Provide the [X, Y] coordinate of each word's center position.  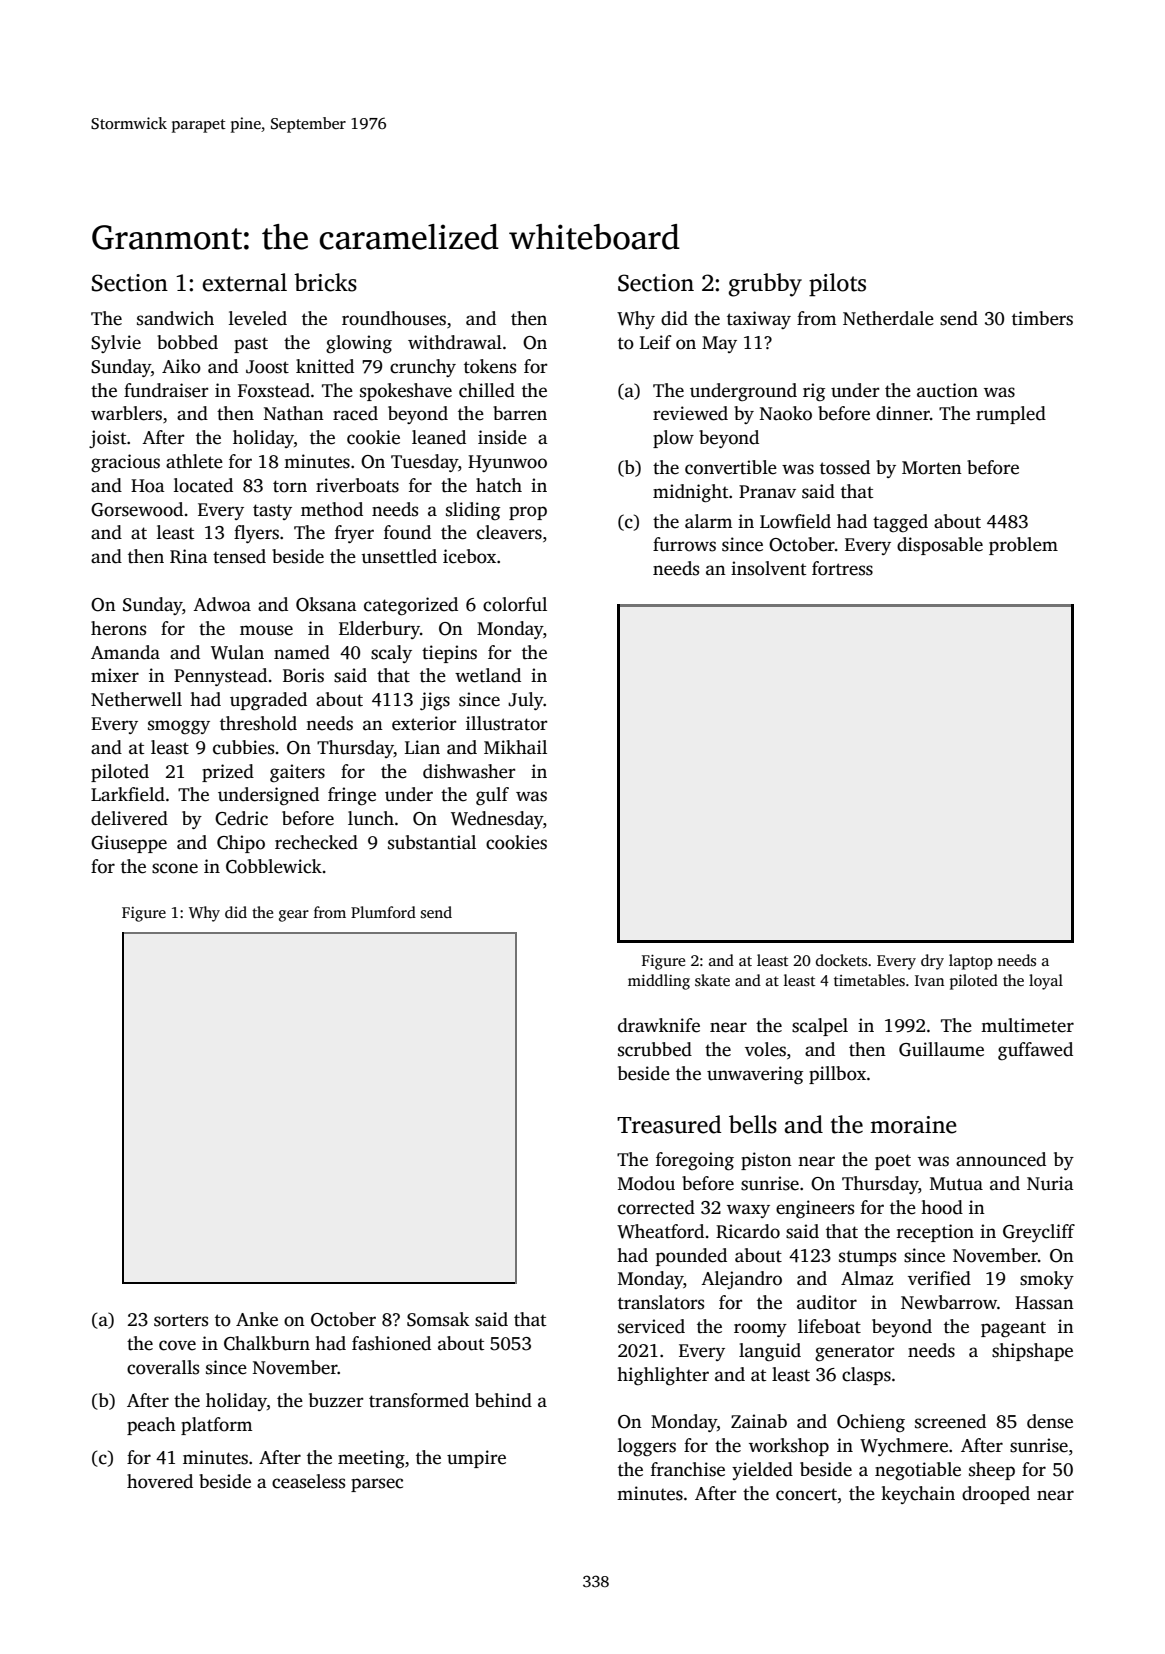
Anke [257, 1319]
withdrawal [455, 342]
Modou [646, 1183]
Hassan [1044, 1303]
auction [947, 390]
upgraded [268, 701]
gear [294, 916]
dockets [841, 960]
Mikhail [515, 747]
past [251, 345]
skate [712, 980]
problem [1023, 546]
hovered [160, 1481]
